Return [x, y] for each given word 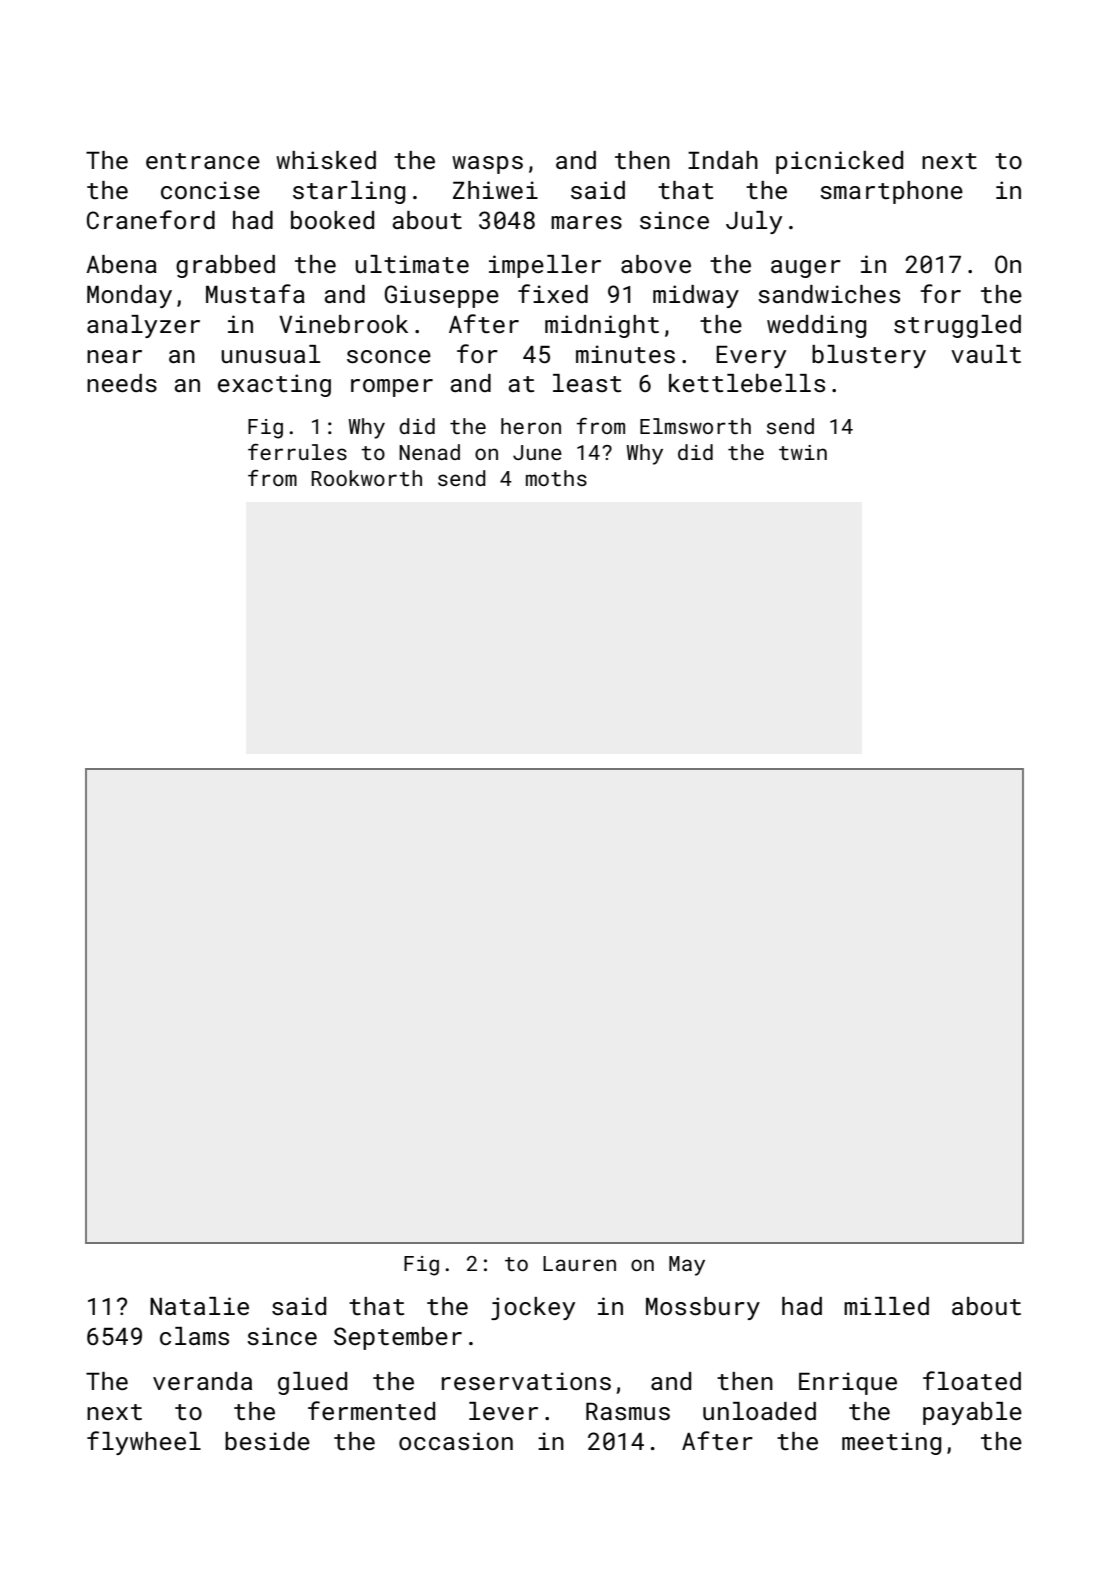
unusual [270, 354]
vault [986, 354]
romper [392, 388]
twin [803, 452]
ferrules [297, 452]
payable [972, 1413]
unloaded [759, 1411]
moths [556, 478]
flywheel [144, 1443]
